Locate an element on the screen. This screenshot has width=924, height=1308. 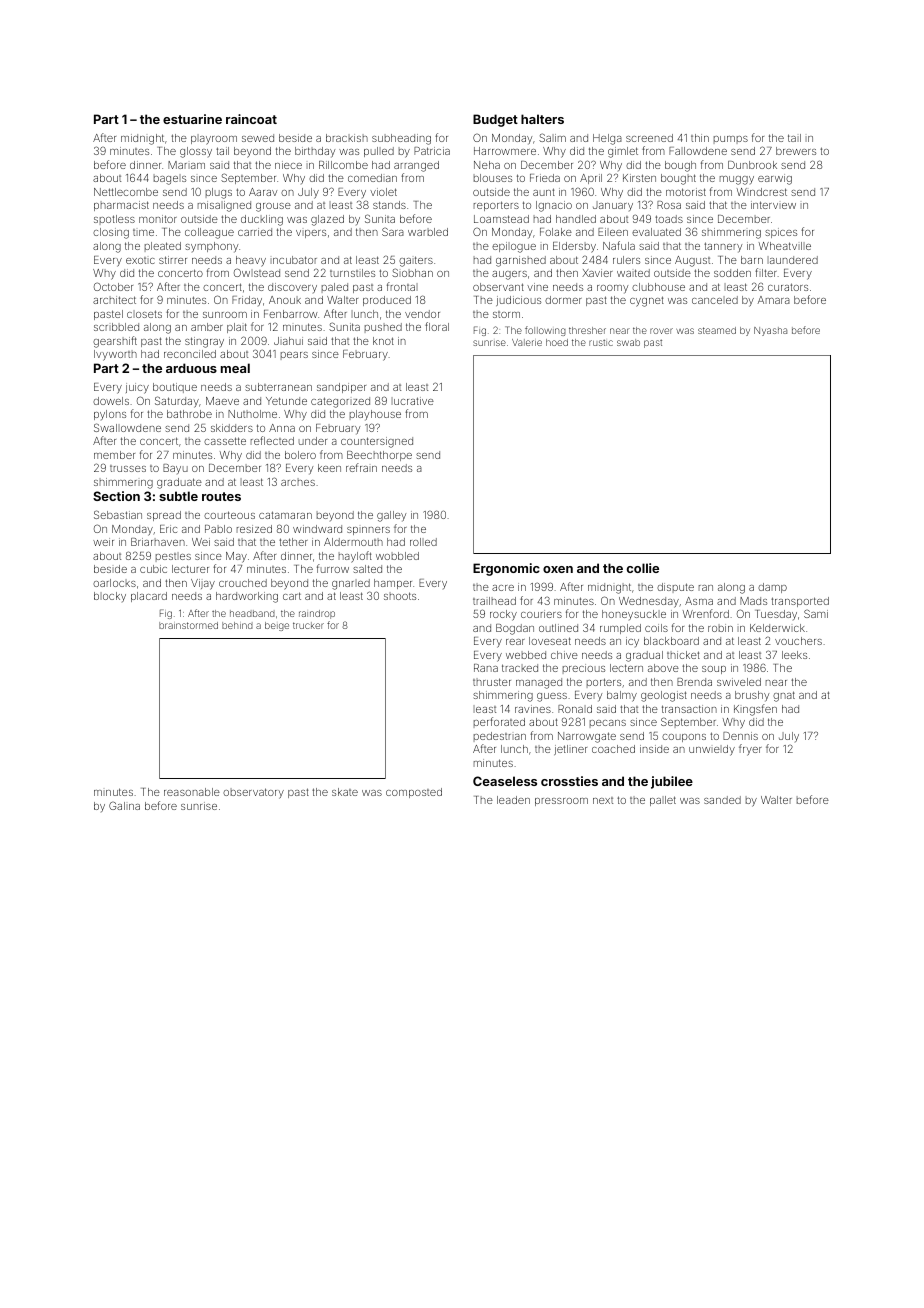
thruster is located at coordinates (492, 682).
